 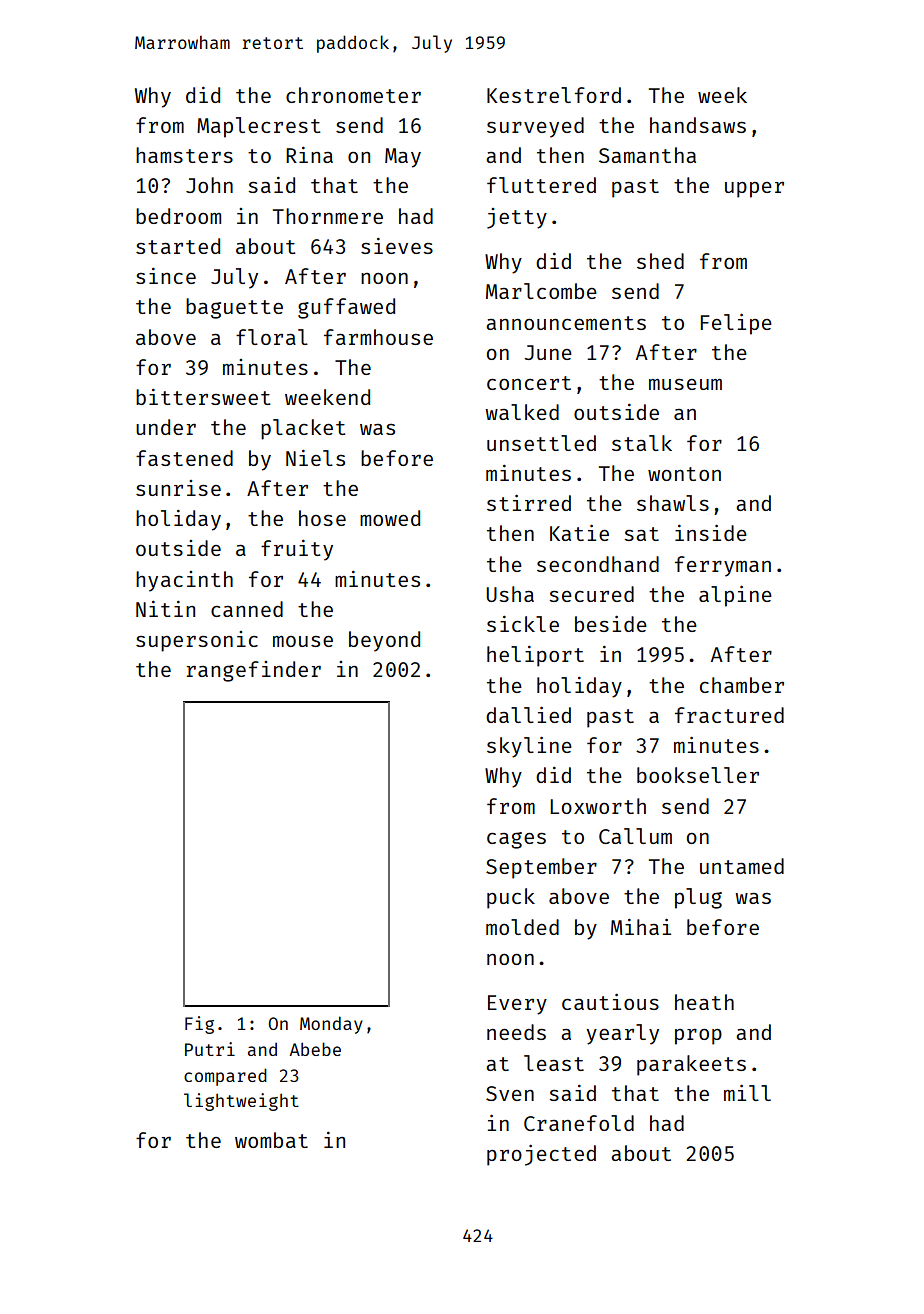 What do you see at coordinates (522, 412) in the image?
I see `walked` at bounding box center [522, 412].
